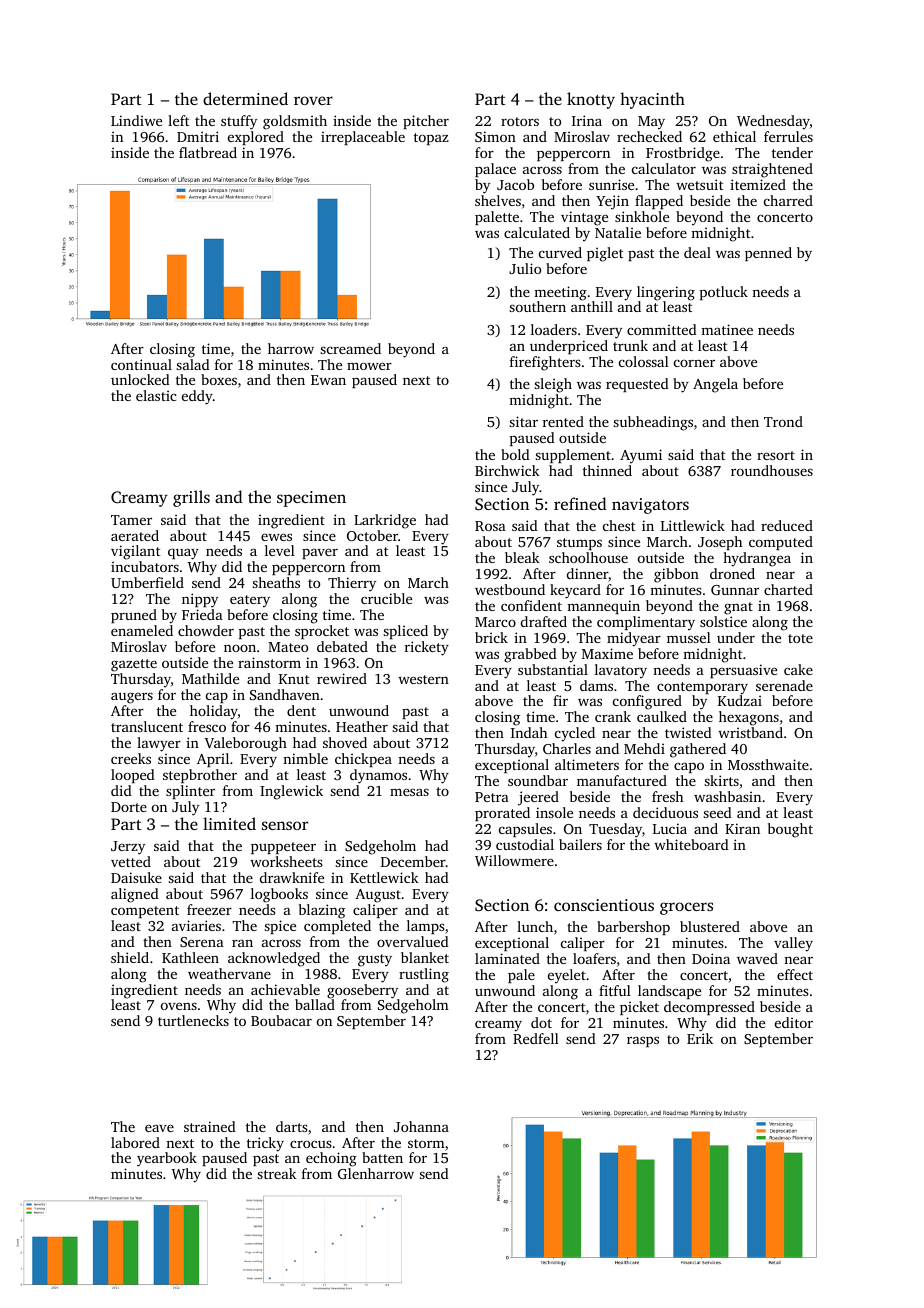 Image resolution: width=924 pixels, height=1308 pixels. I want to click on knotty, so click(591, 100).
